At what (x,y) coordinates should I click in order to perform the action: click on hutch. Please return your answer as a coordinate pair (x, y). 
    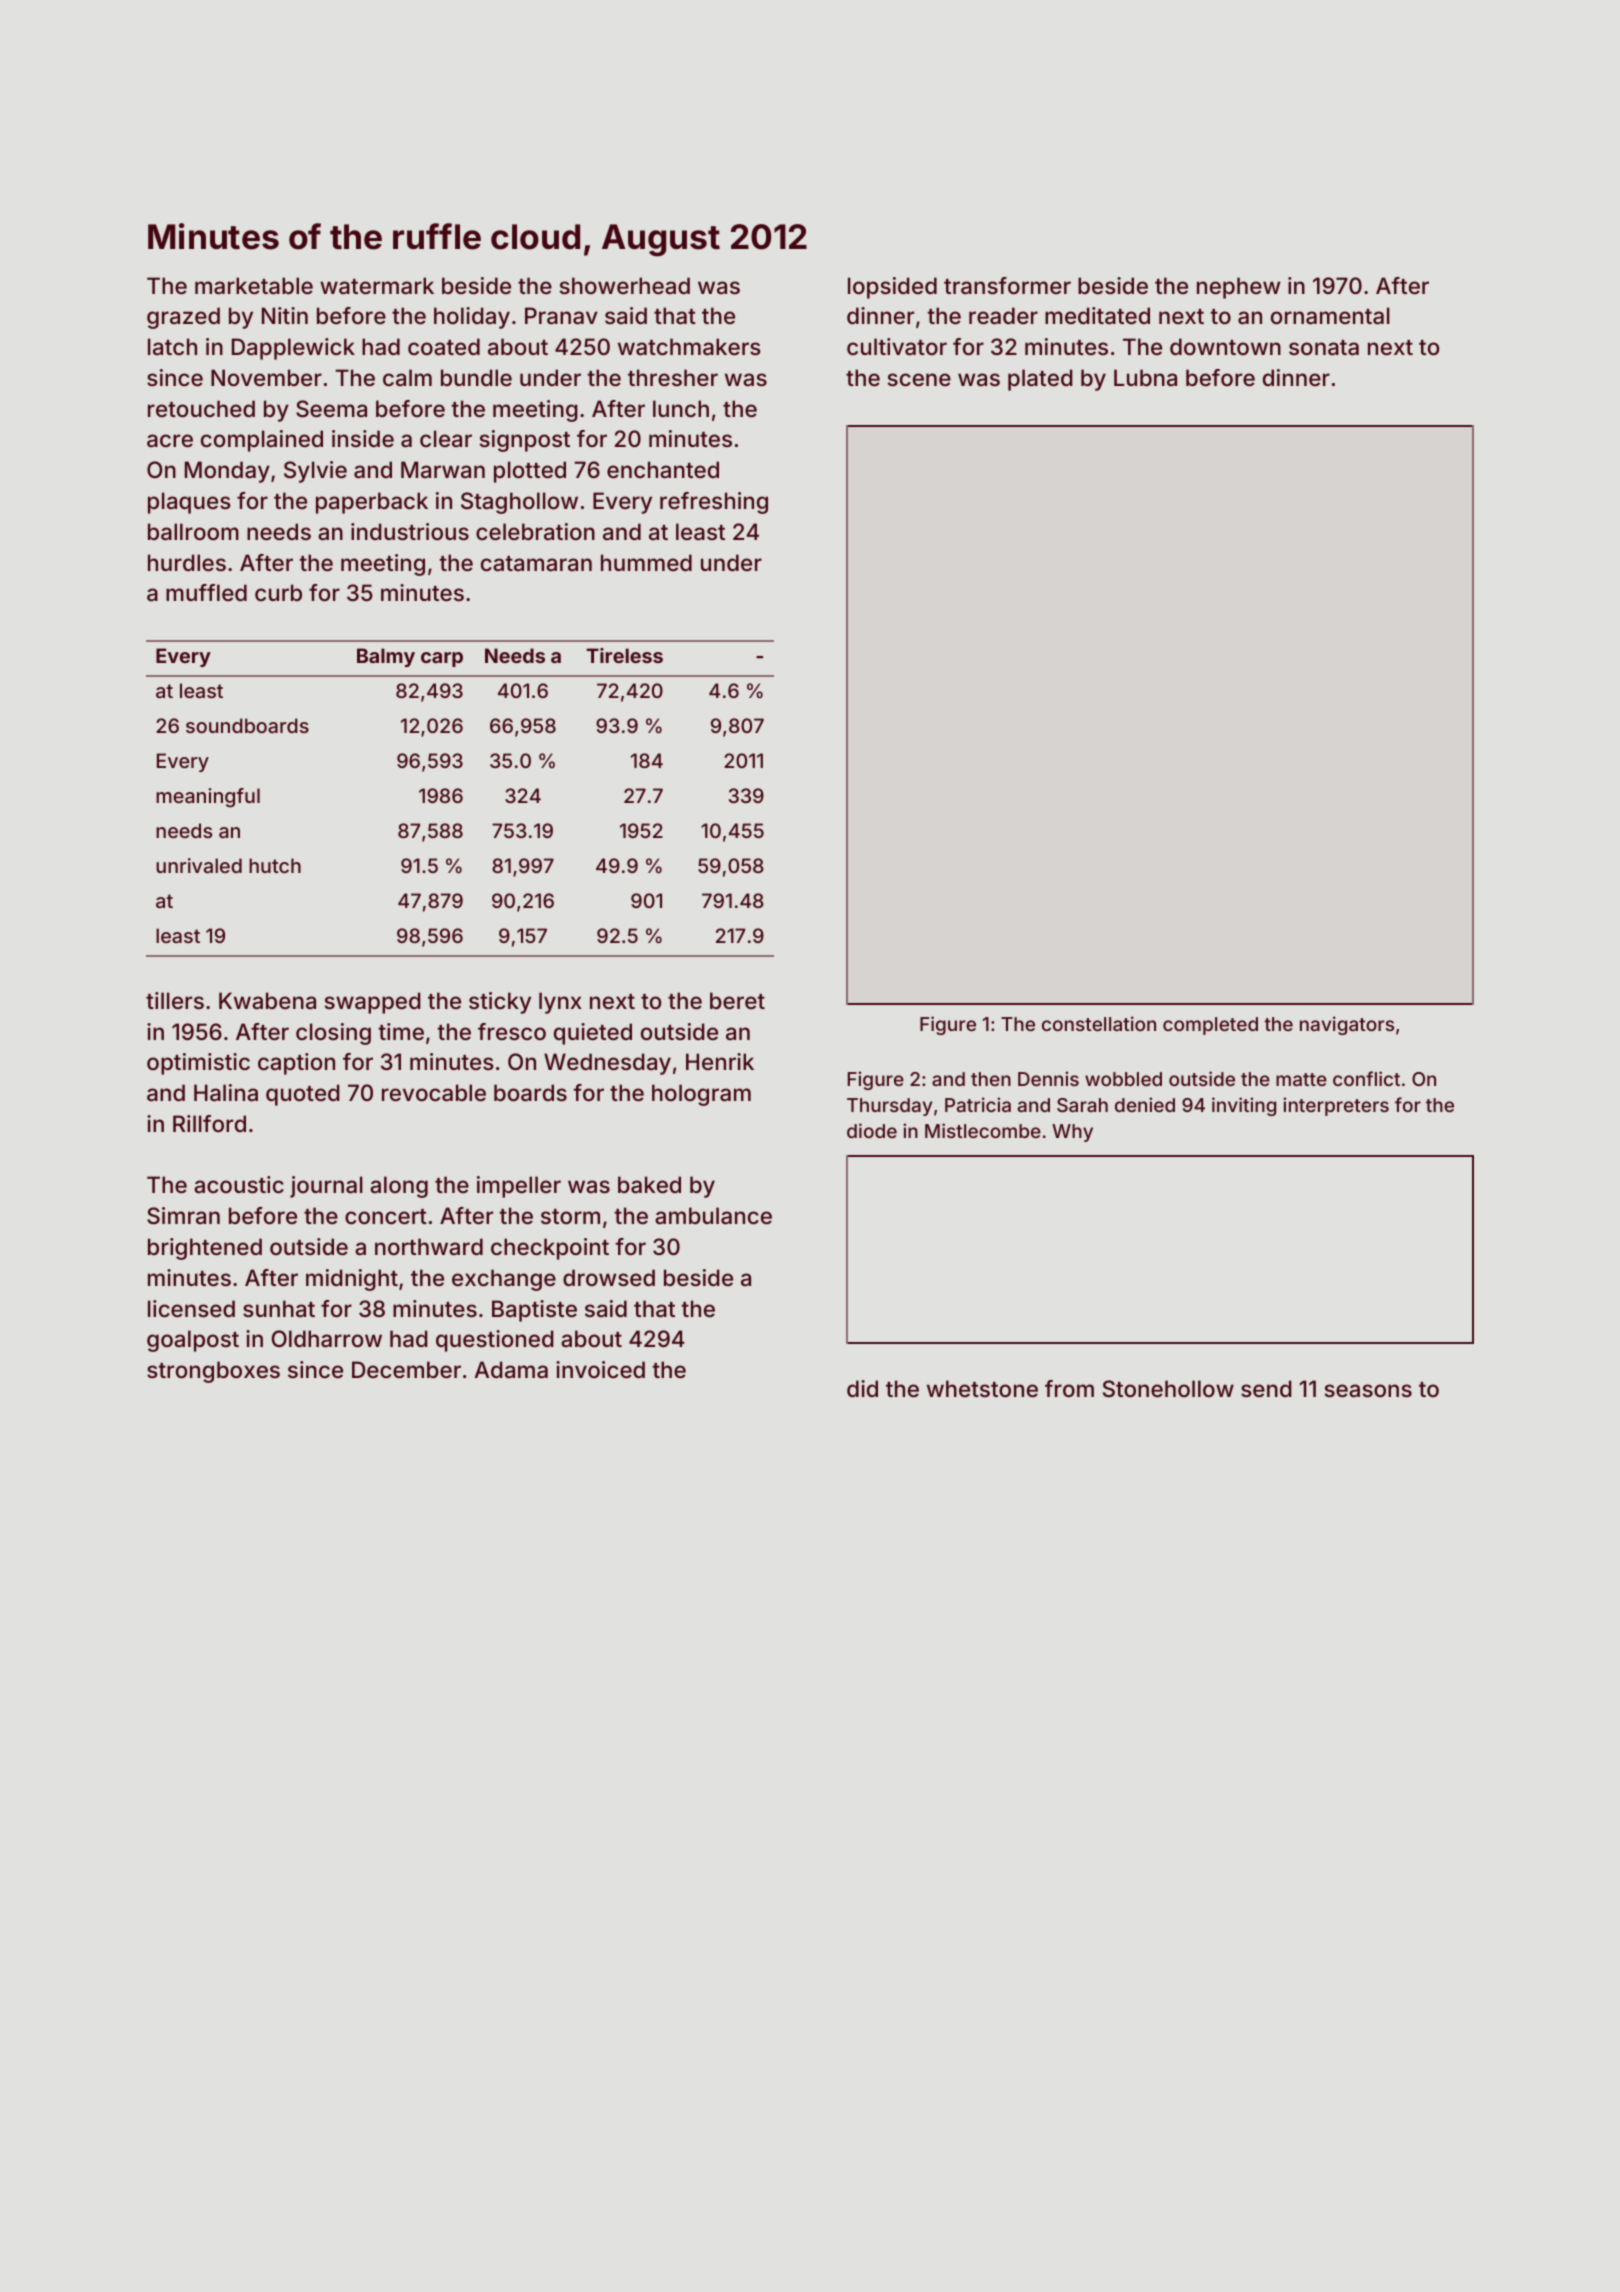
    Looking at the image, I should click on (275, 865).
